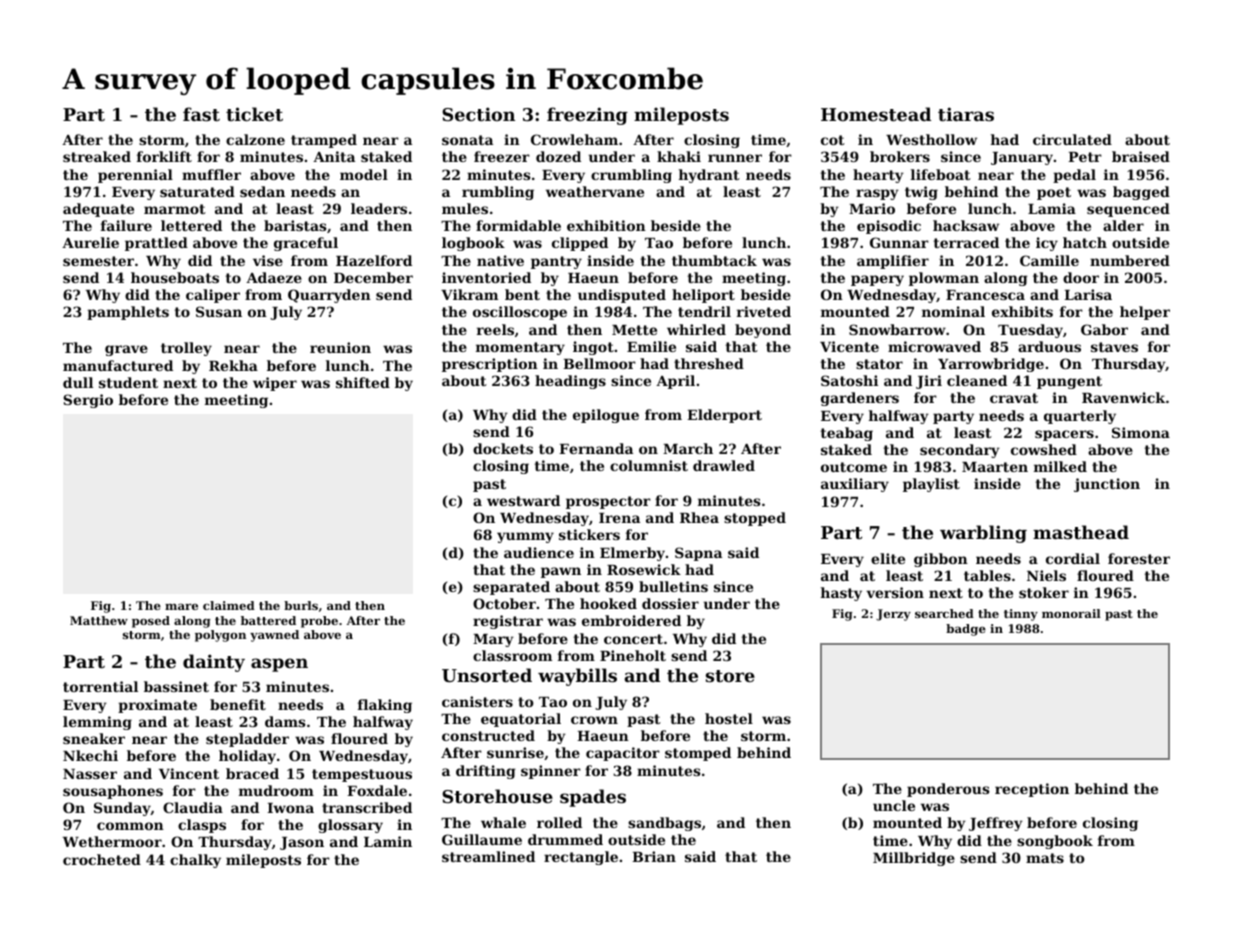 Image resolution: width=1233 pixels, height=952 pixels. Describe the element at coordinates (488, 856) in the screenshot. I see `streamlined` at that location.
